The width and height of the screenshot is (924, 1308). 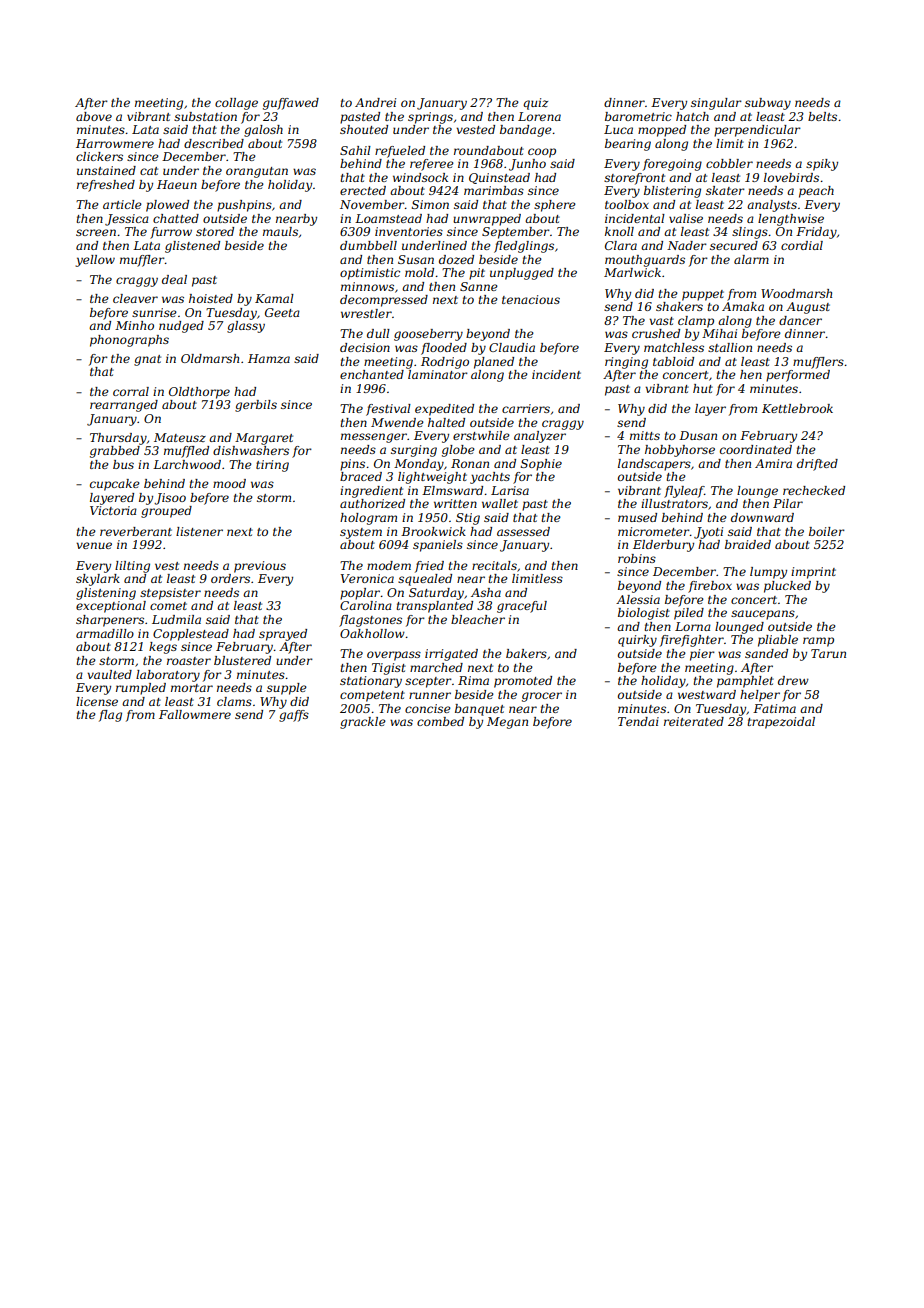 What do you see at coordinates (186, 452) in the screenshot?
I see `muffled` at bounding box center [186, 452].
